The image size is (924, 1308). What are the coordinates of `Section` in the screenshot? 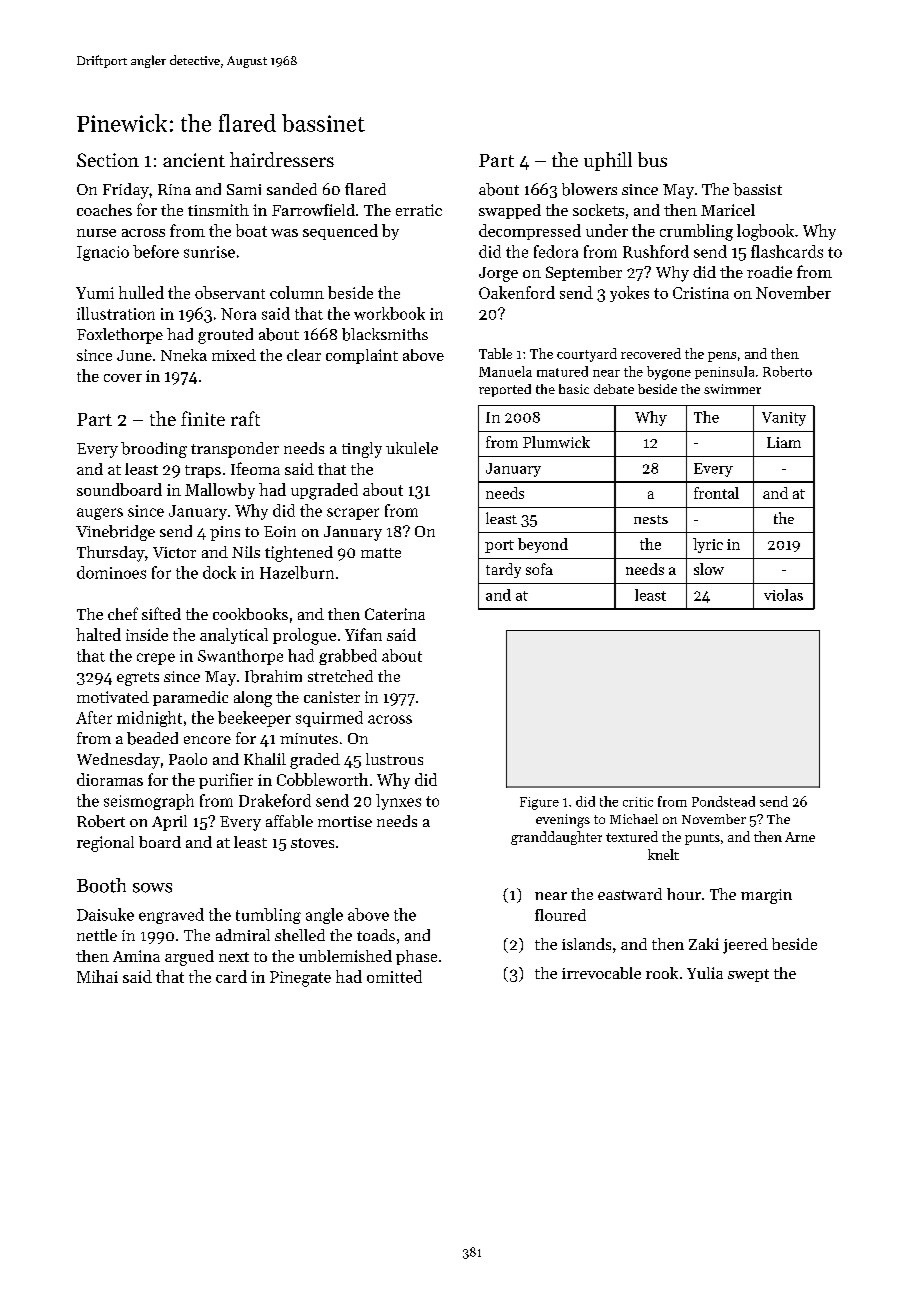 It's located at (108, 160).
